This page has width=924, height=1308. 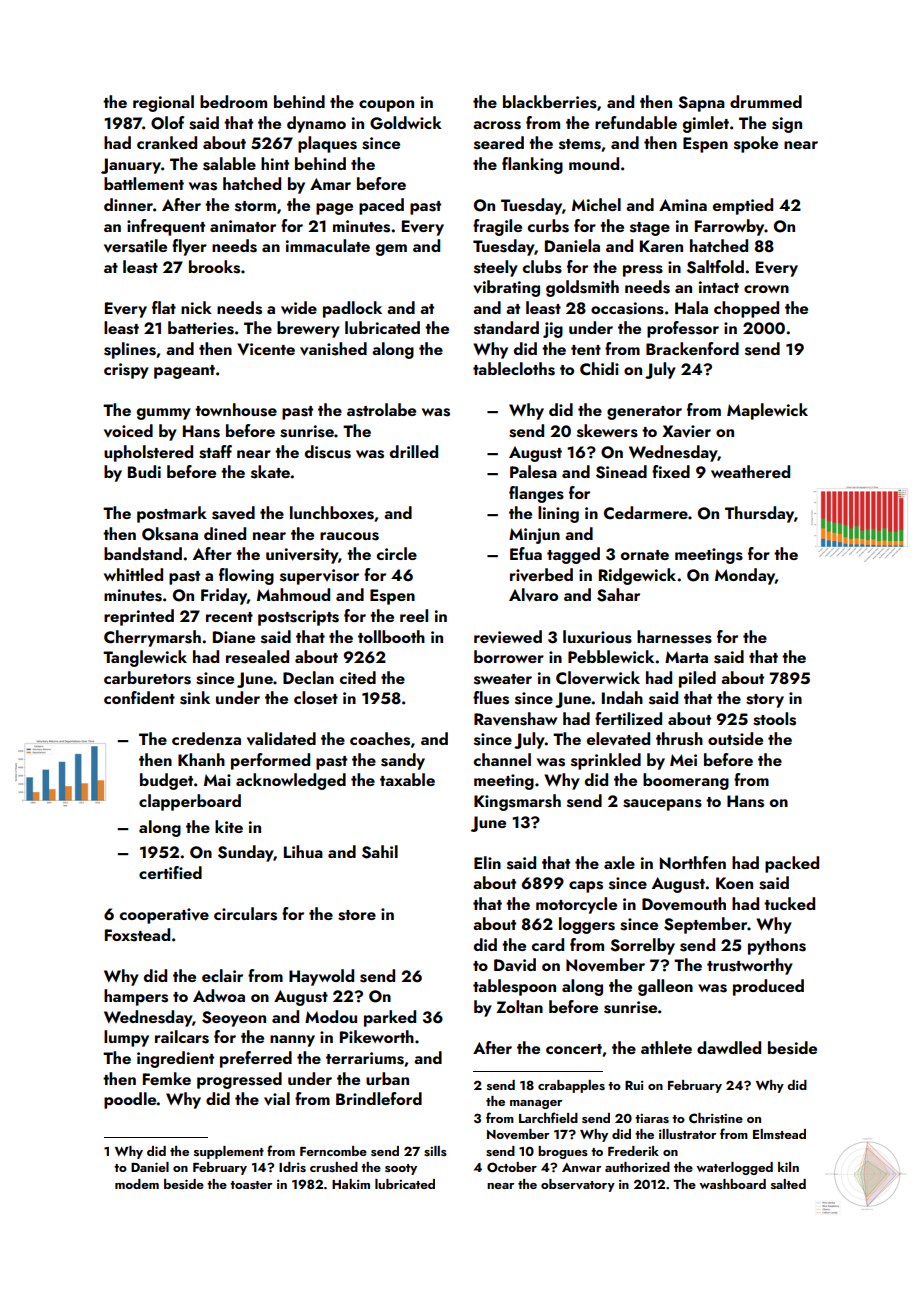 I want to click on packed, so click(x=792, y=864).
